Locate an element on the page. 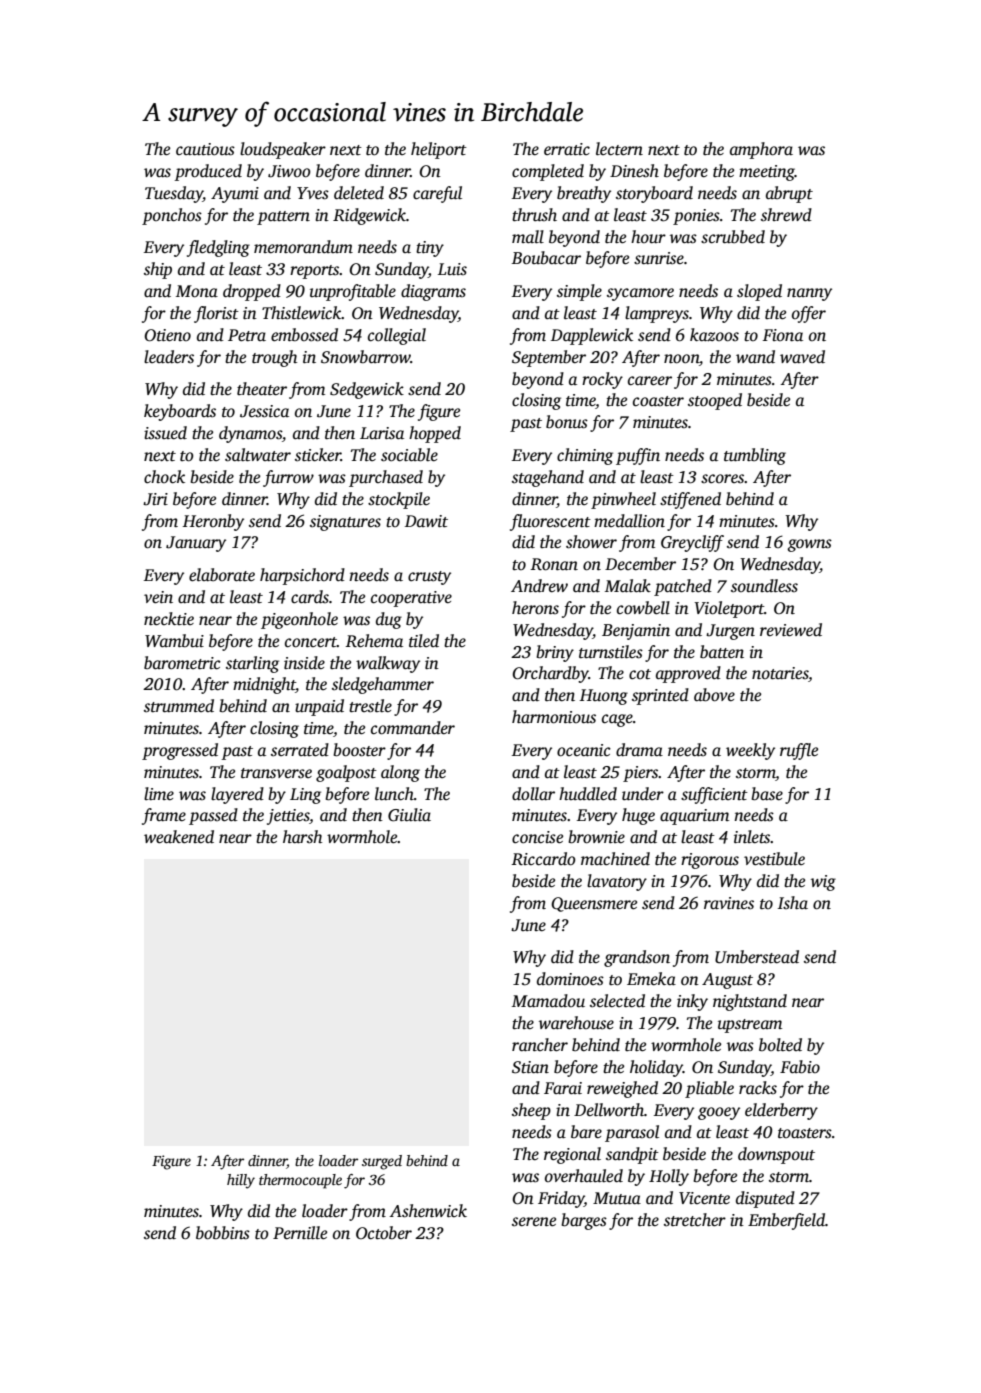 This page has height=1393, width=981. serrated is located at coordinates (300, 750).
